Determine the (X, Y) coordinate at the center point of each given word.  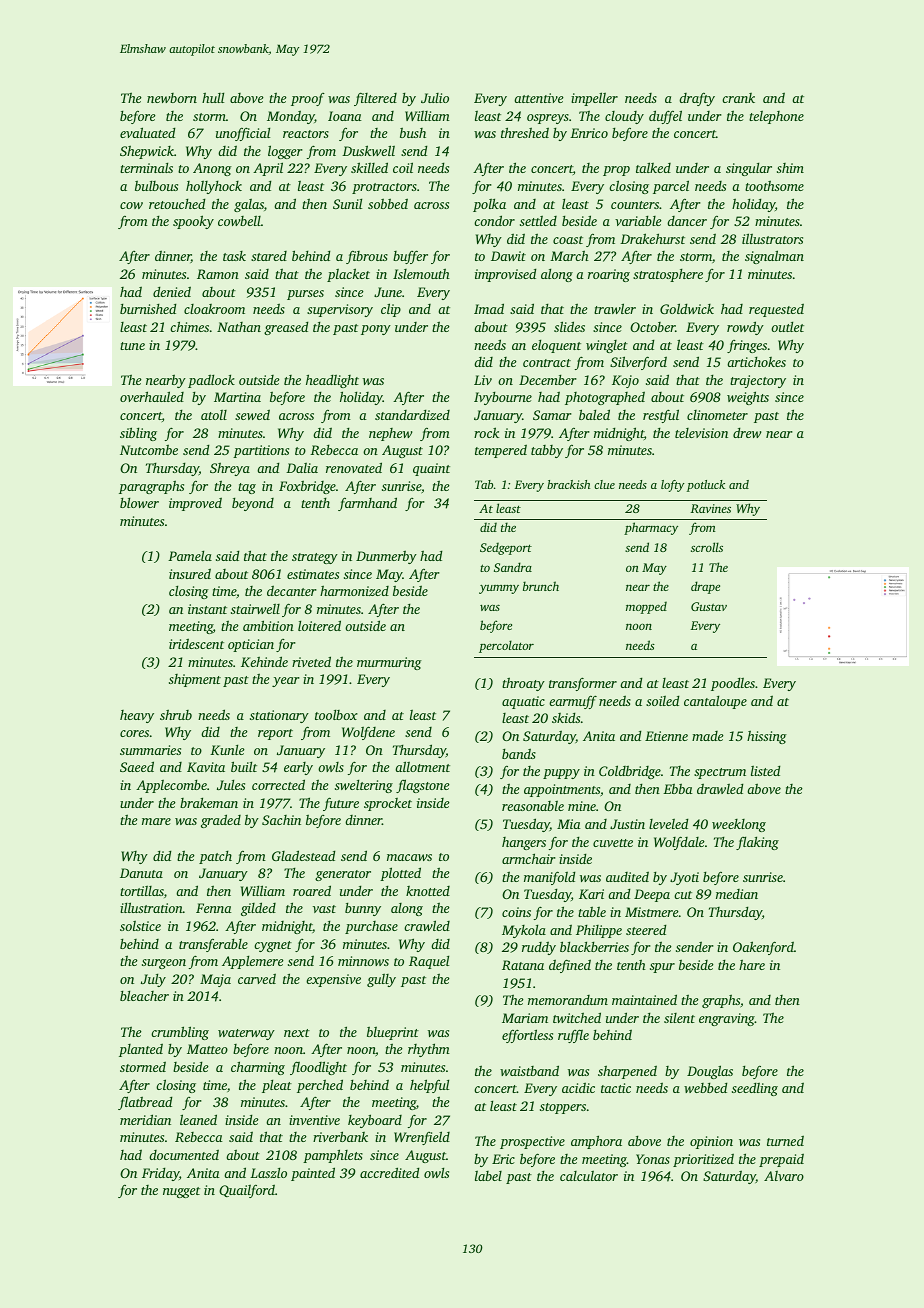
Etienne (666, 736)
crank (738, 98)
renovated (354, 467)
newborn (172, 98)
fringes (747, 346)
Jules (231, 785)
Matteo (207, 1049)
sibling (138, 434)
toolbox (336, 715)
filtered (375, 99)
